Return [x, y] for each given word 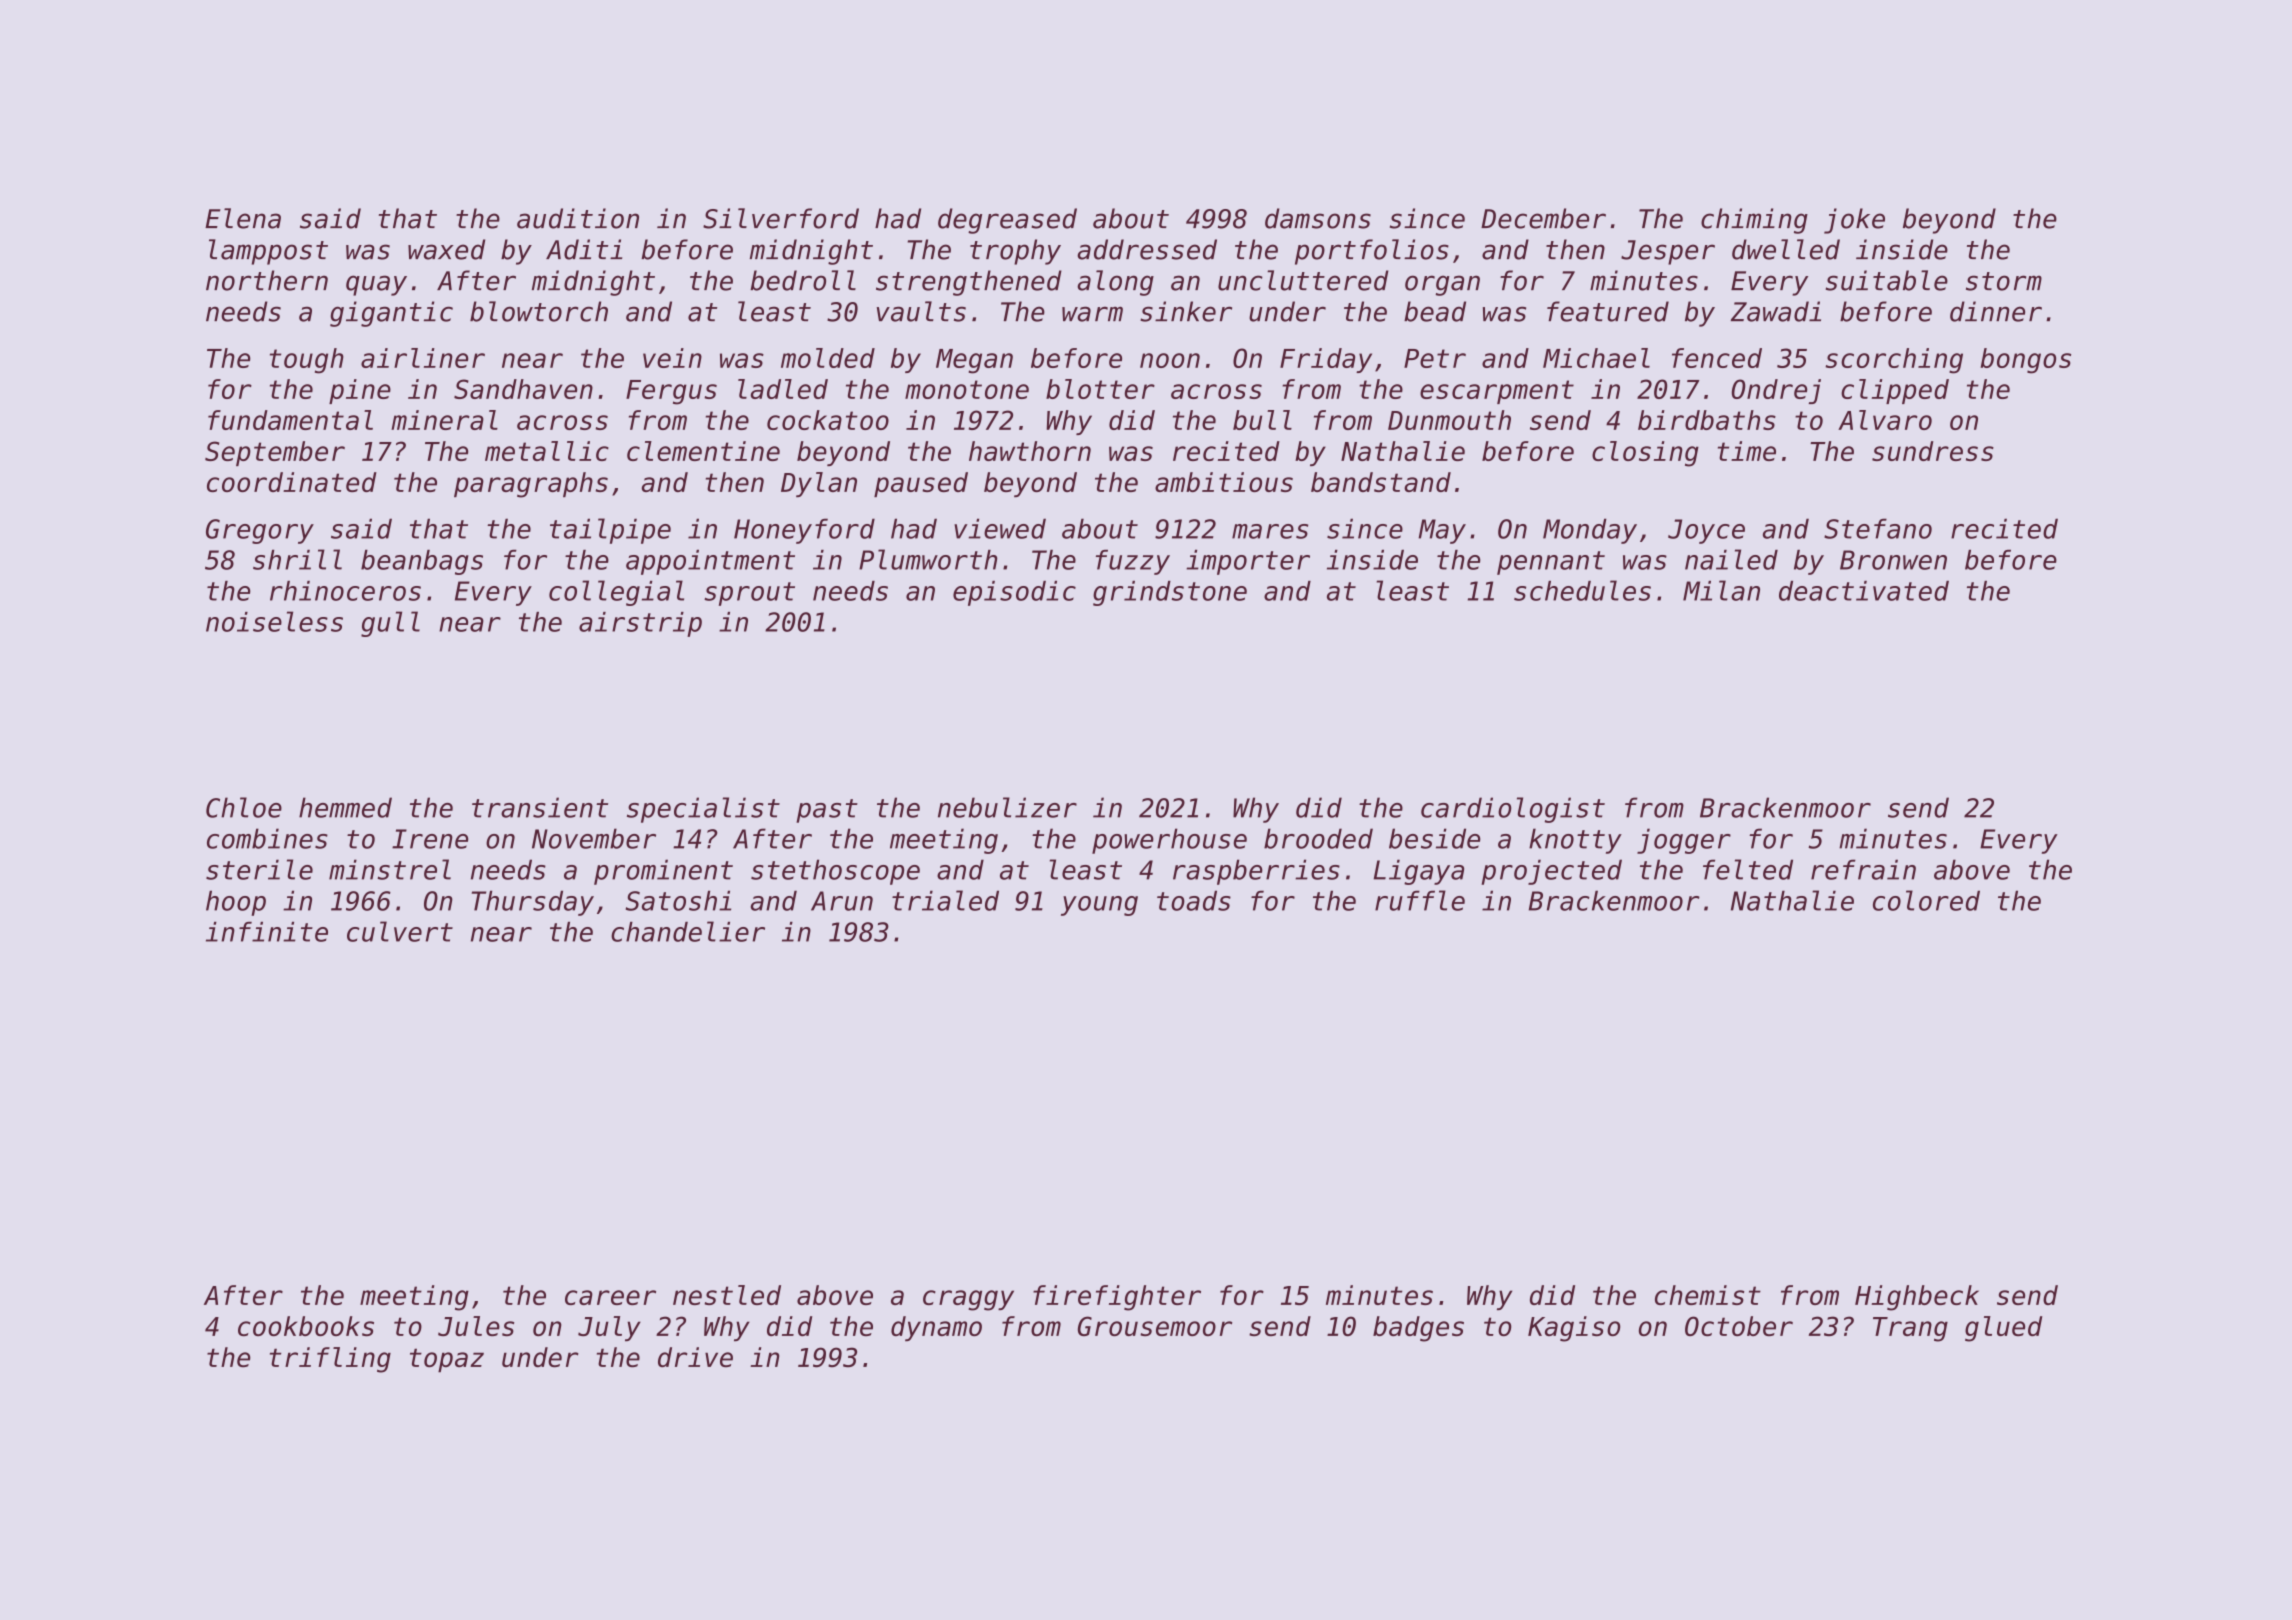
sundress [1933, 451]
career [610, 1297]
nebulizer [1007, 807]
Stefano [1878, 528]
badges [1418, 1329]
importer [1248, 562]
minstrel [390, 869]
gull [390, 624]
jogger [1684, 841]
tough [307, 361]
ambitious [1224, 482]
